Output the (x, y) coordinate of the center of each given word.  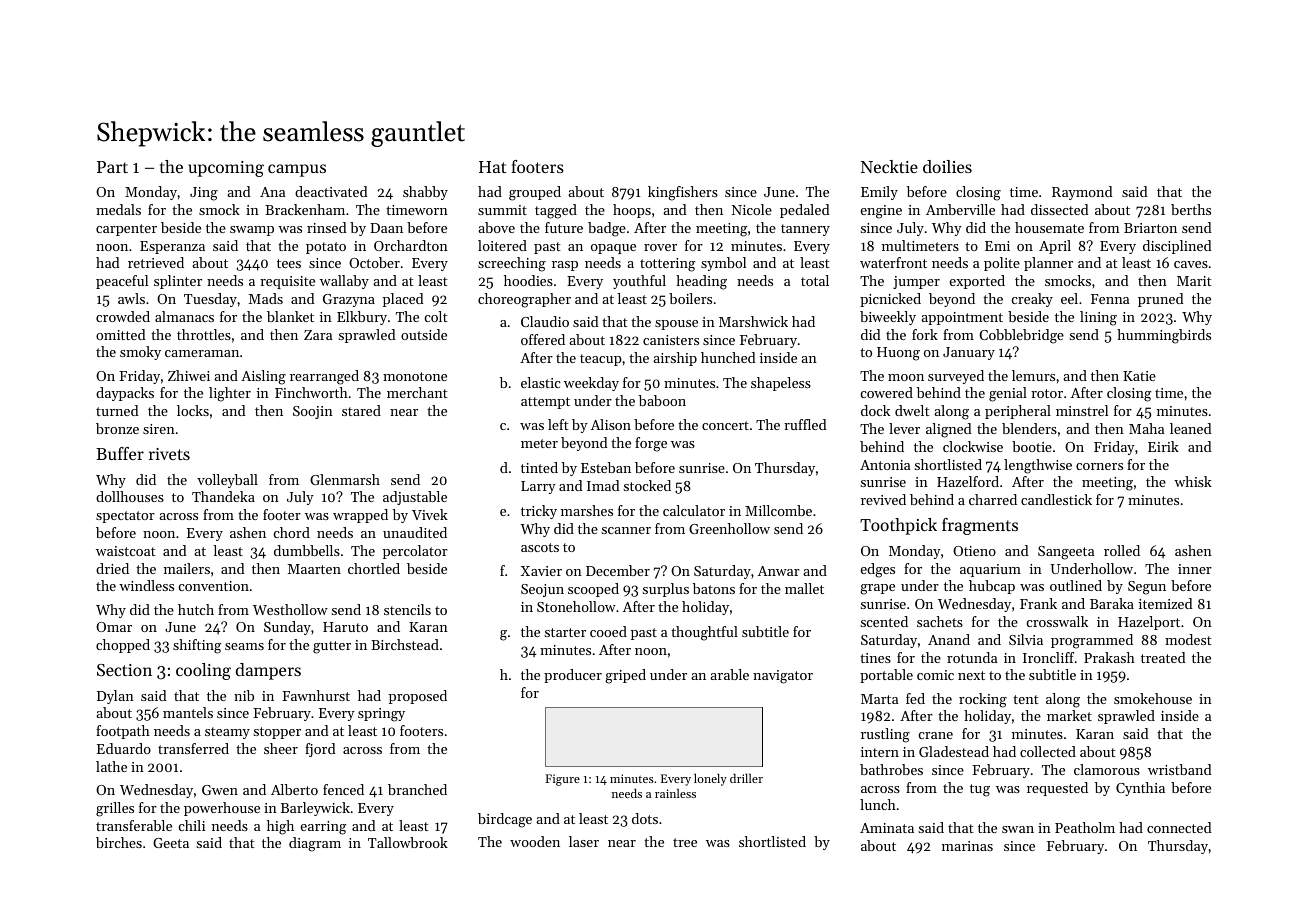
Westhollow (290, 609)
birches (119, 842)
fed (915, 698)
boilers (690, 298)
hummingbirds (1164, 336)
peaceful (122, 282)
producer (573, 676)
